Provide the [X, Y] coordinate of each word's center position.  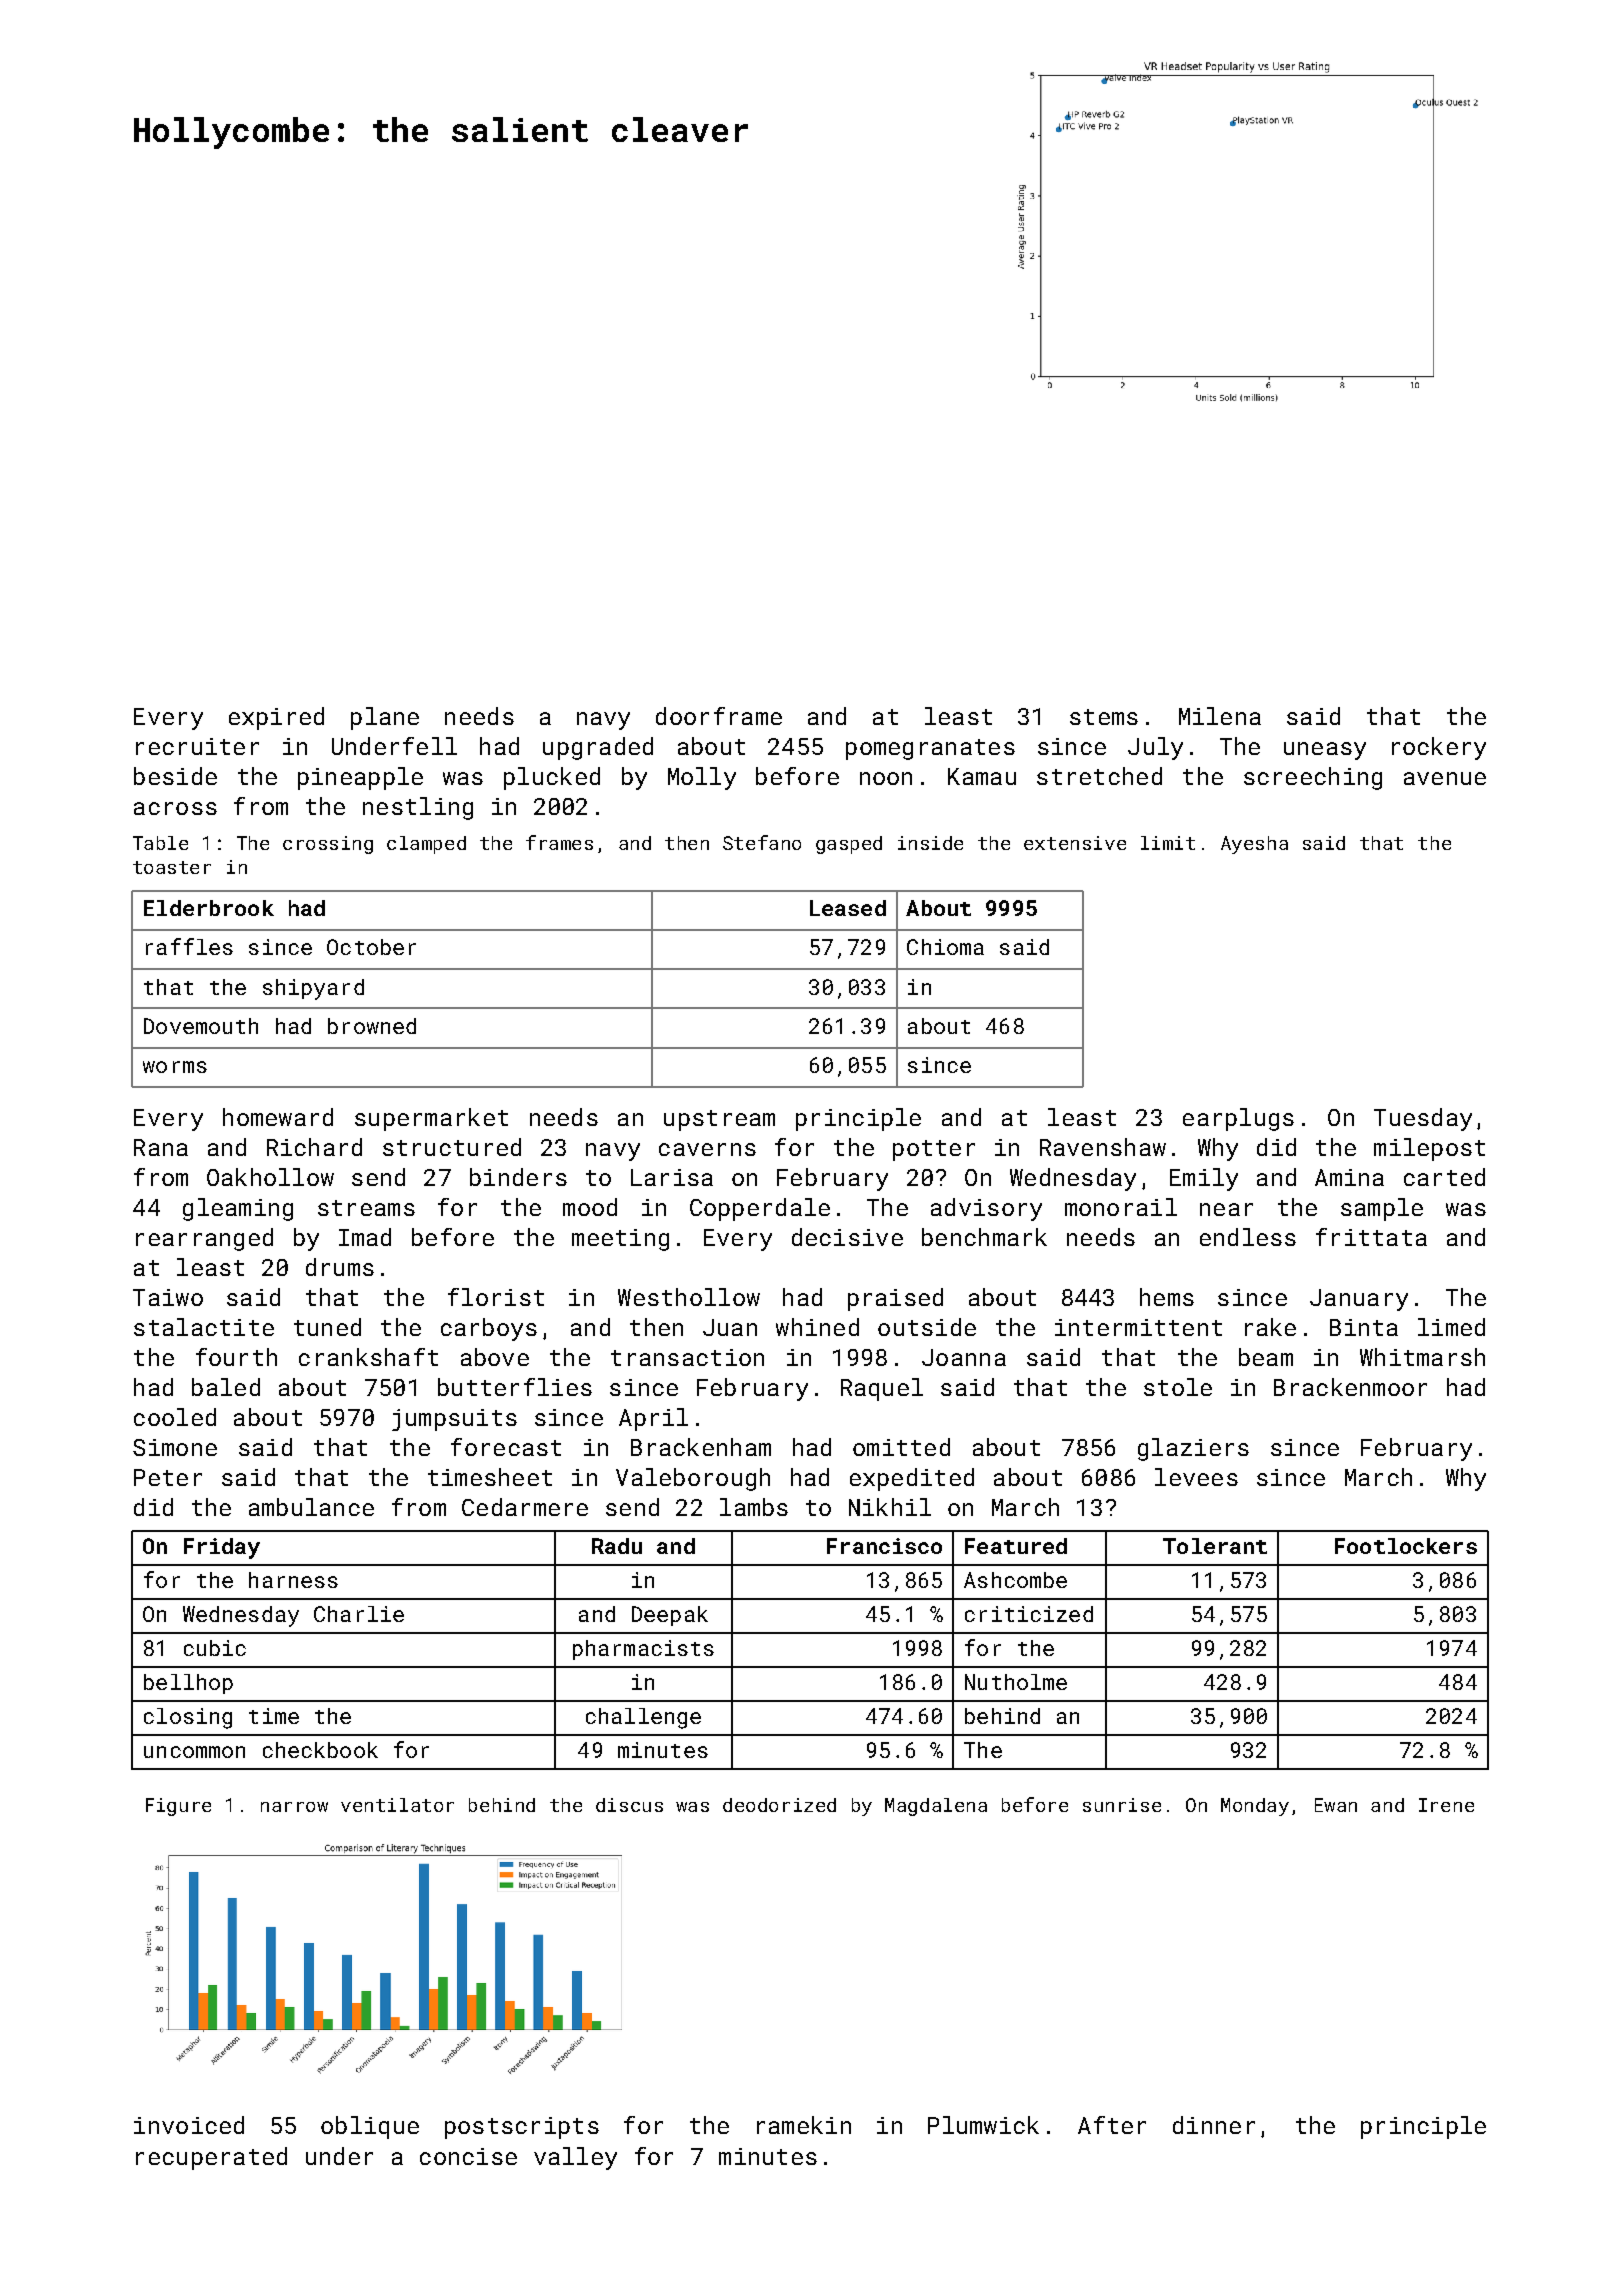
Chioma [945, 947]
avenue [1445, 778]
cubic [215, 1648]
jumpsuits [454, 1420]
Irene [1446, 1805]
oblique [370, 2127]
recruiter [197, 746]
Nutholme [1016, 1682]
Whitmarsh [1422, 1357]
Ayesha [1254, 845]
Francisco [884, 1546]
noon [886, 778]
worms [175, 1067]
